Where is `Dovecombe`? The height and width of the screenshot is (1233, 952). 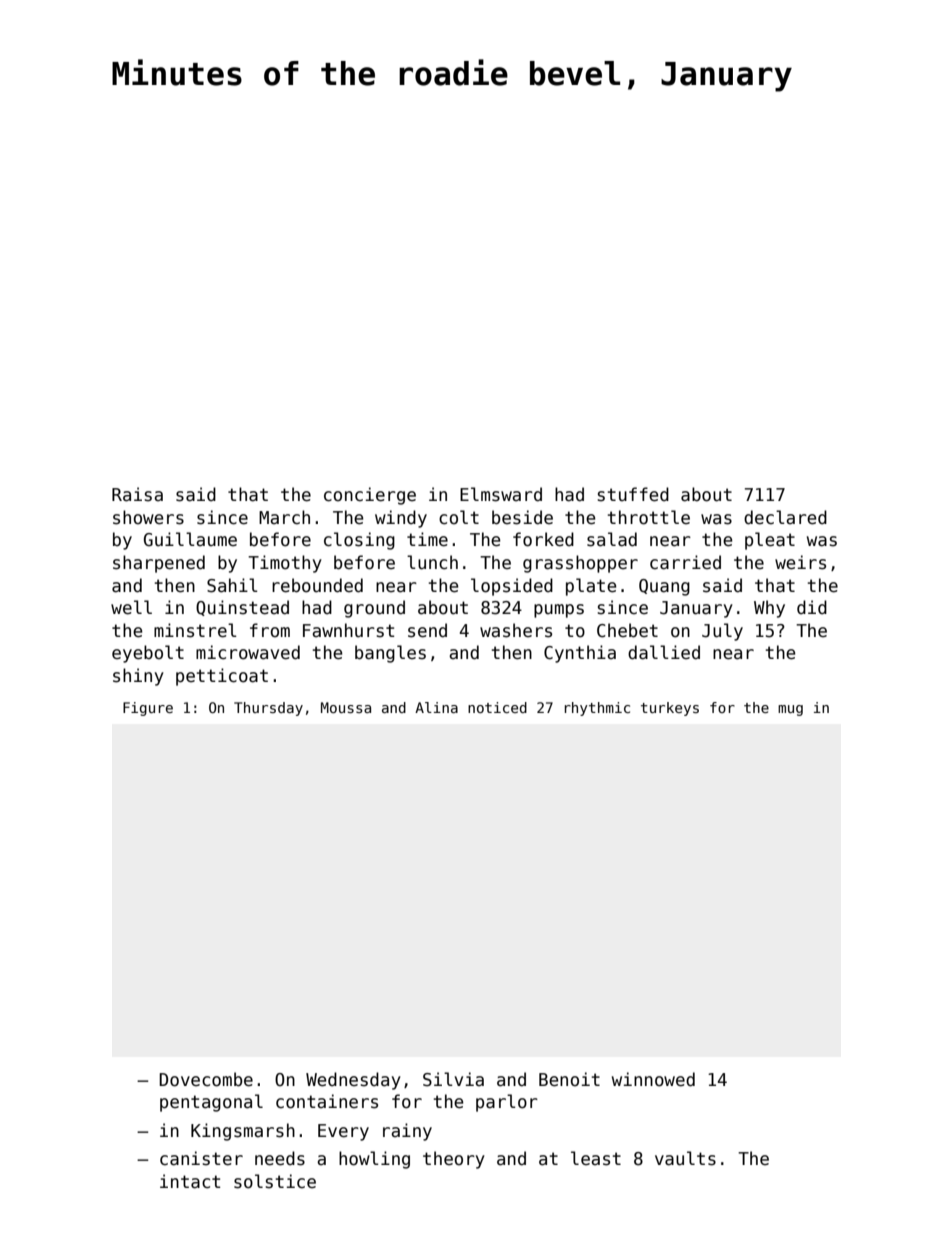 Dovecombe is located at coordinates (206, 1079).
